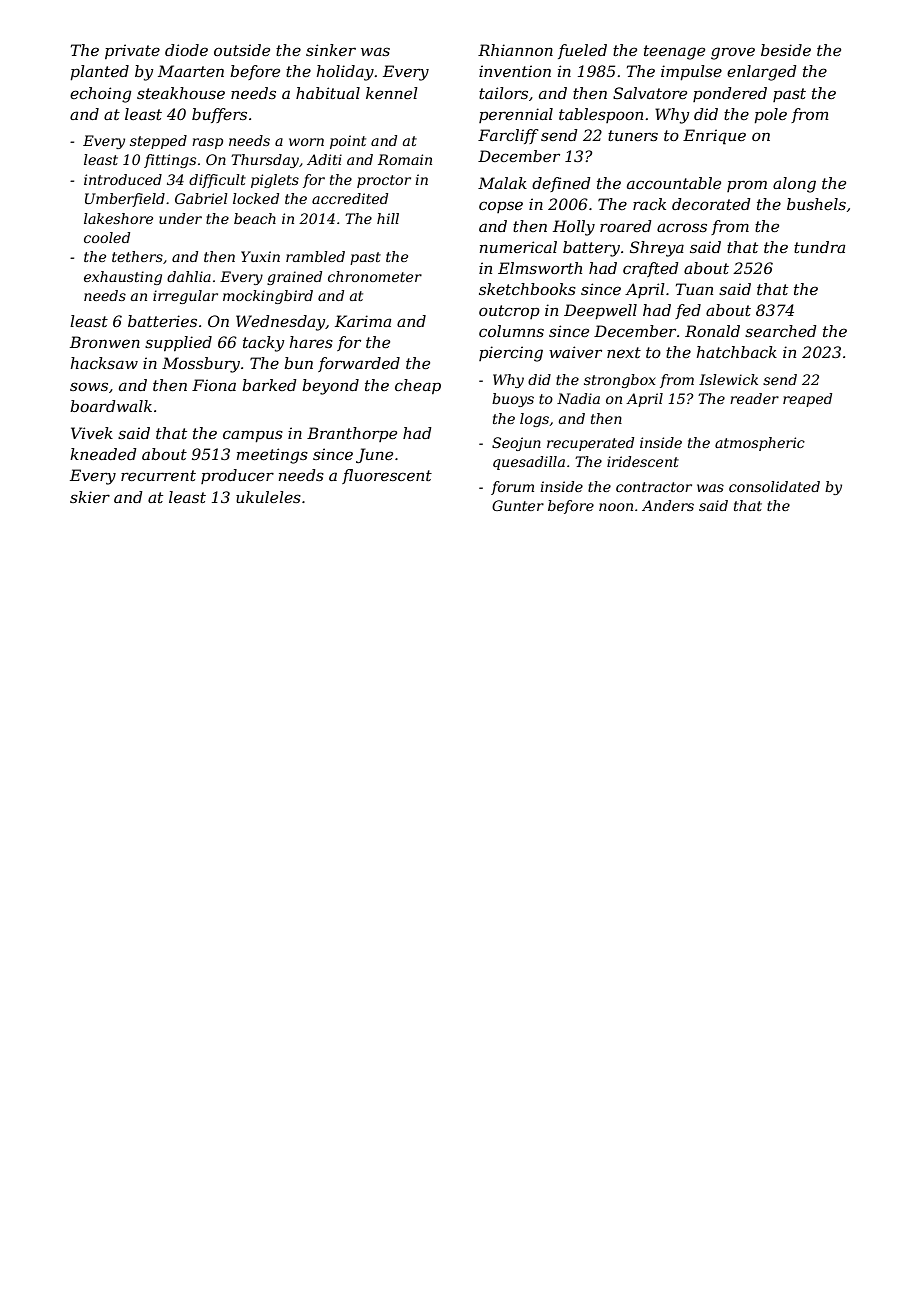 The width and height of the screenshot is (924, 1308). Describe the element at coordinates (363, 321) in the screenshot. I see `Karima` at that location.
